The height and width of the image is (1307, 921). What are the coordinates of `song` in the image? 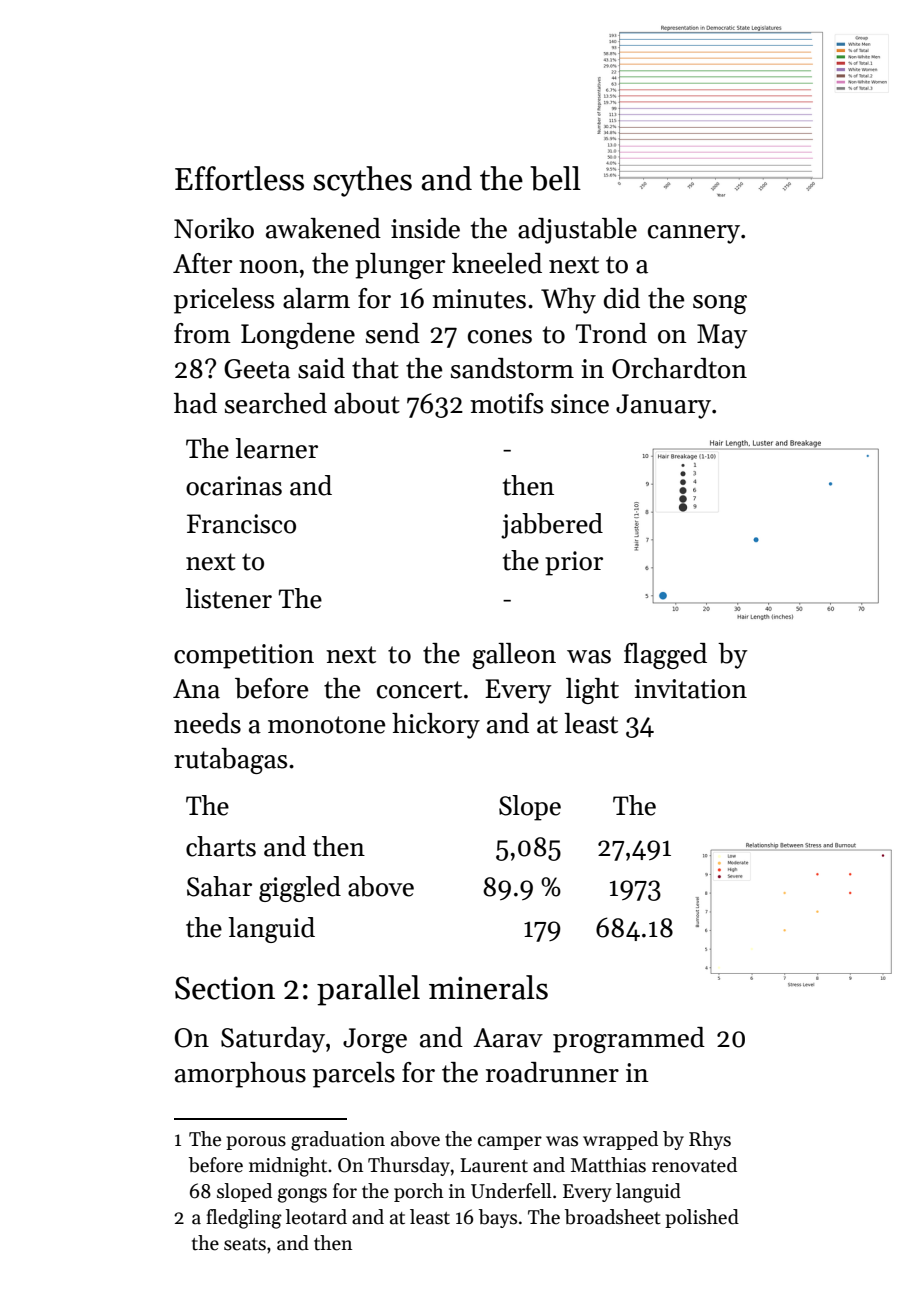 It's located at (720, 304).
